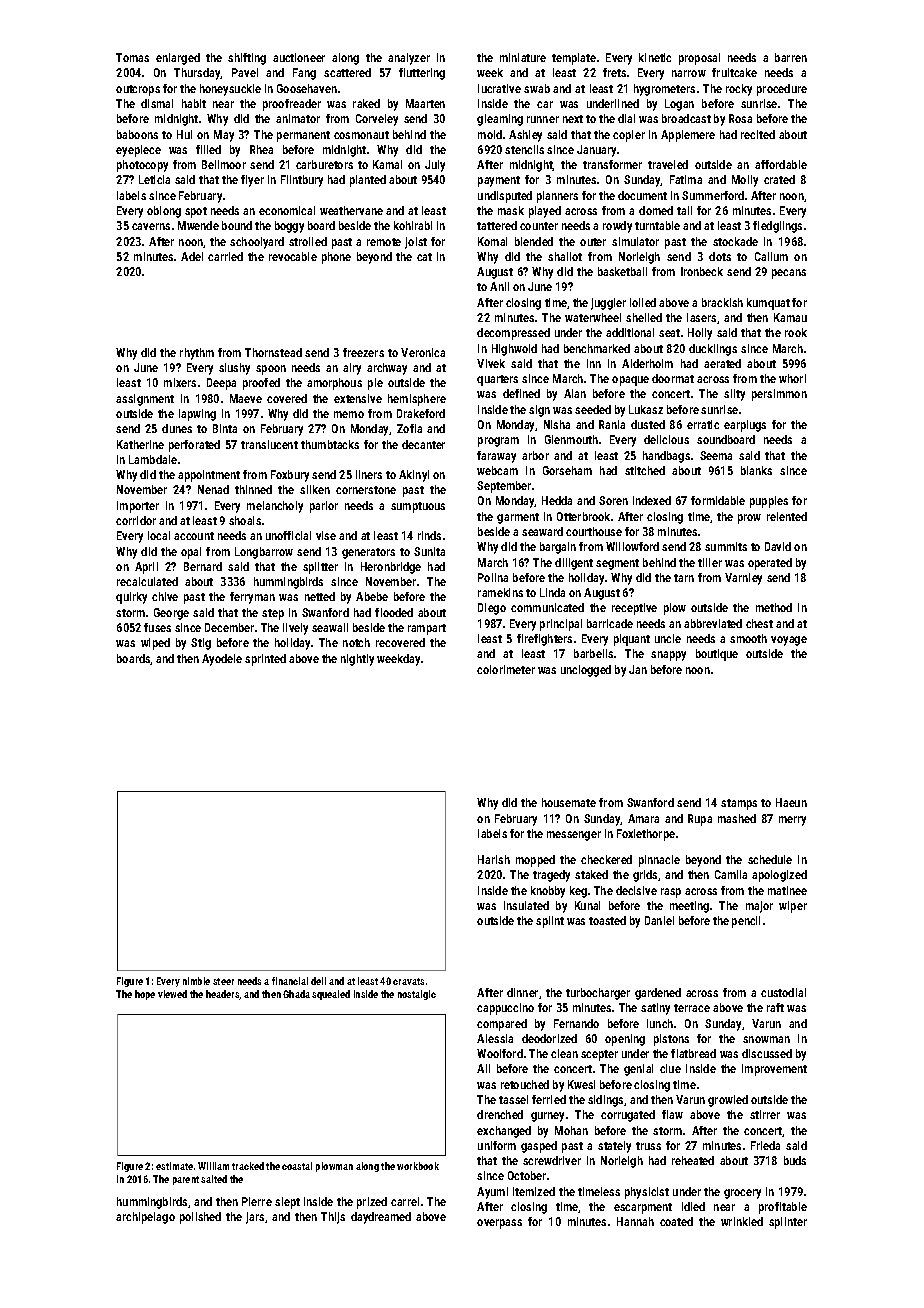 The image size is (924, 1308). Describe the element at coordinates (197, 74) in the page. I see `Thursday` at that location.
